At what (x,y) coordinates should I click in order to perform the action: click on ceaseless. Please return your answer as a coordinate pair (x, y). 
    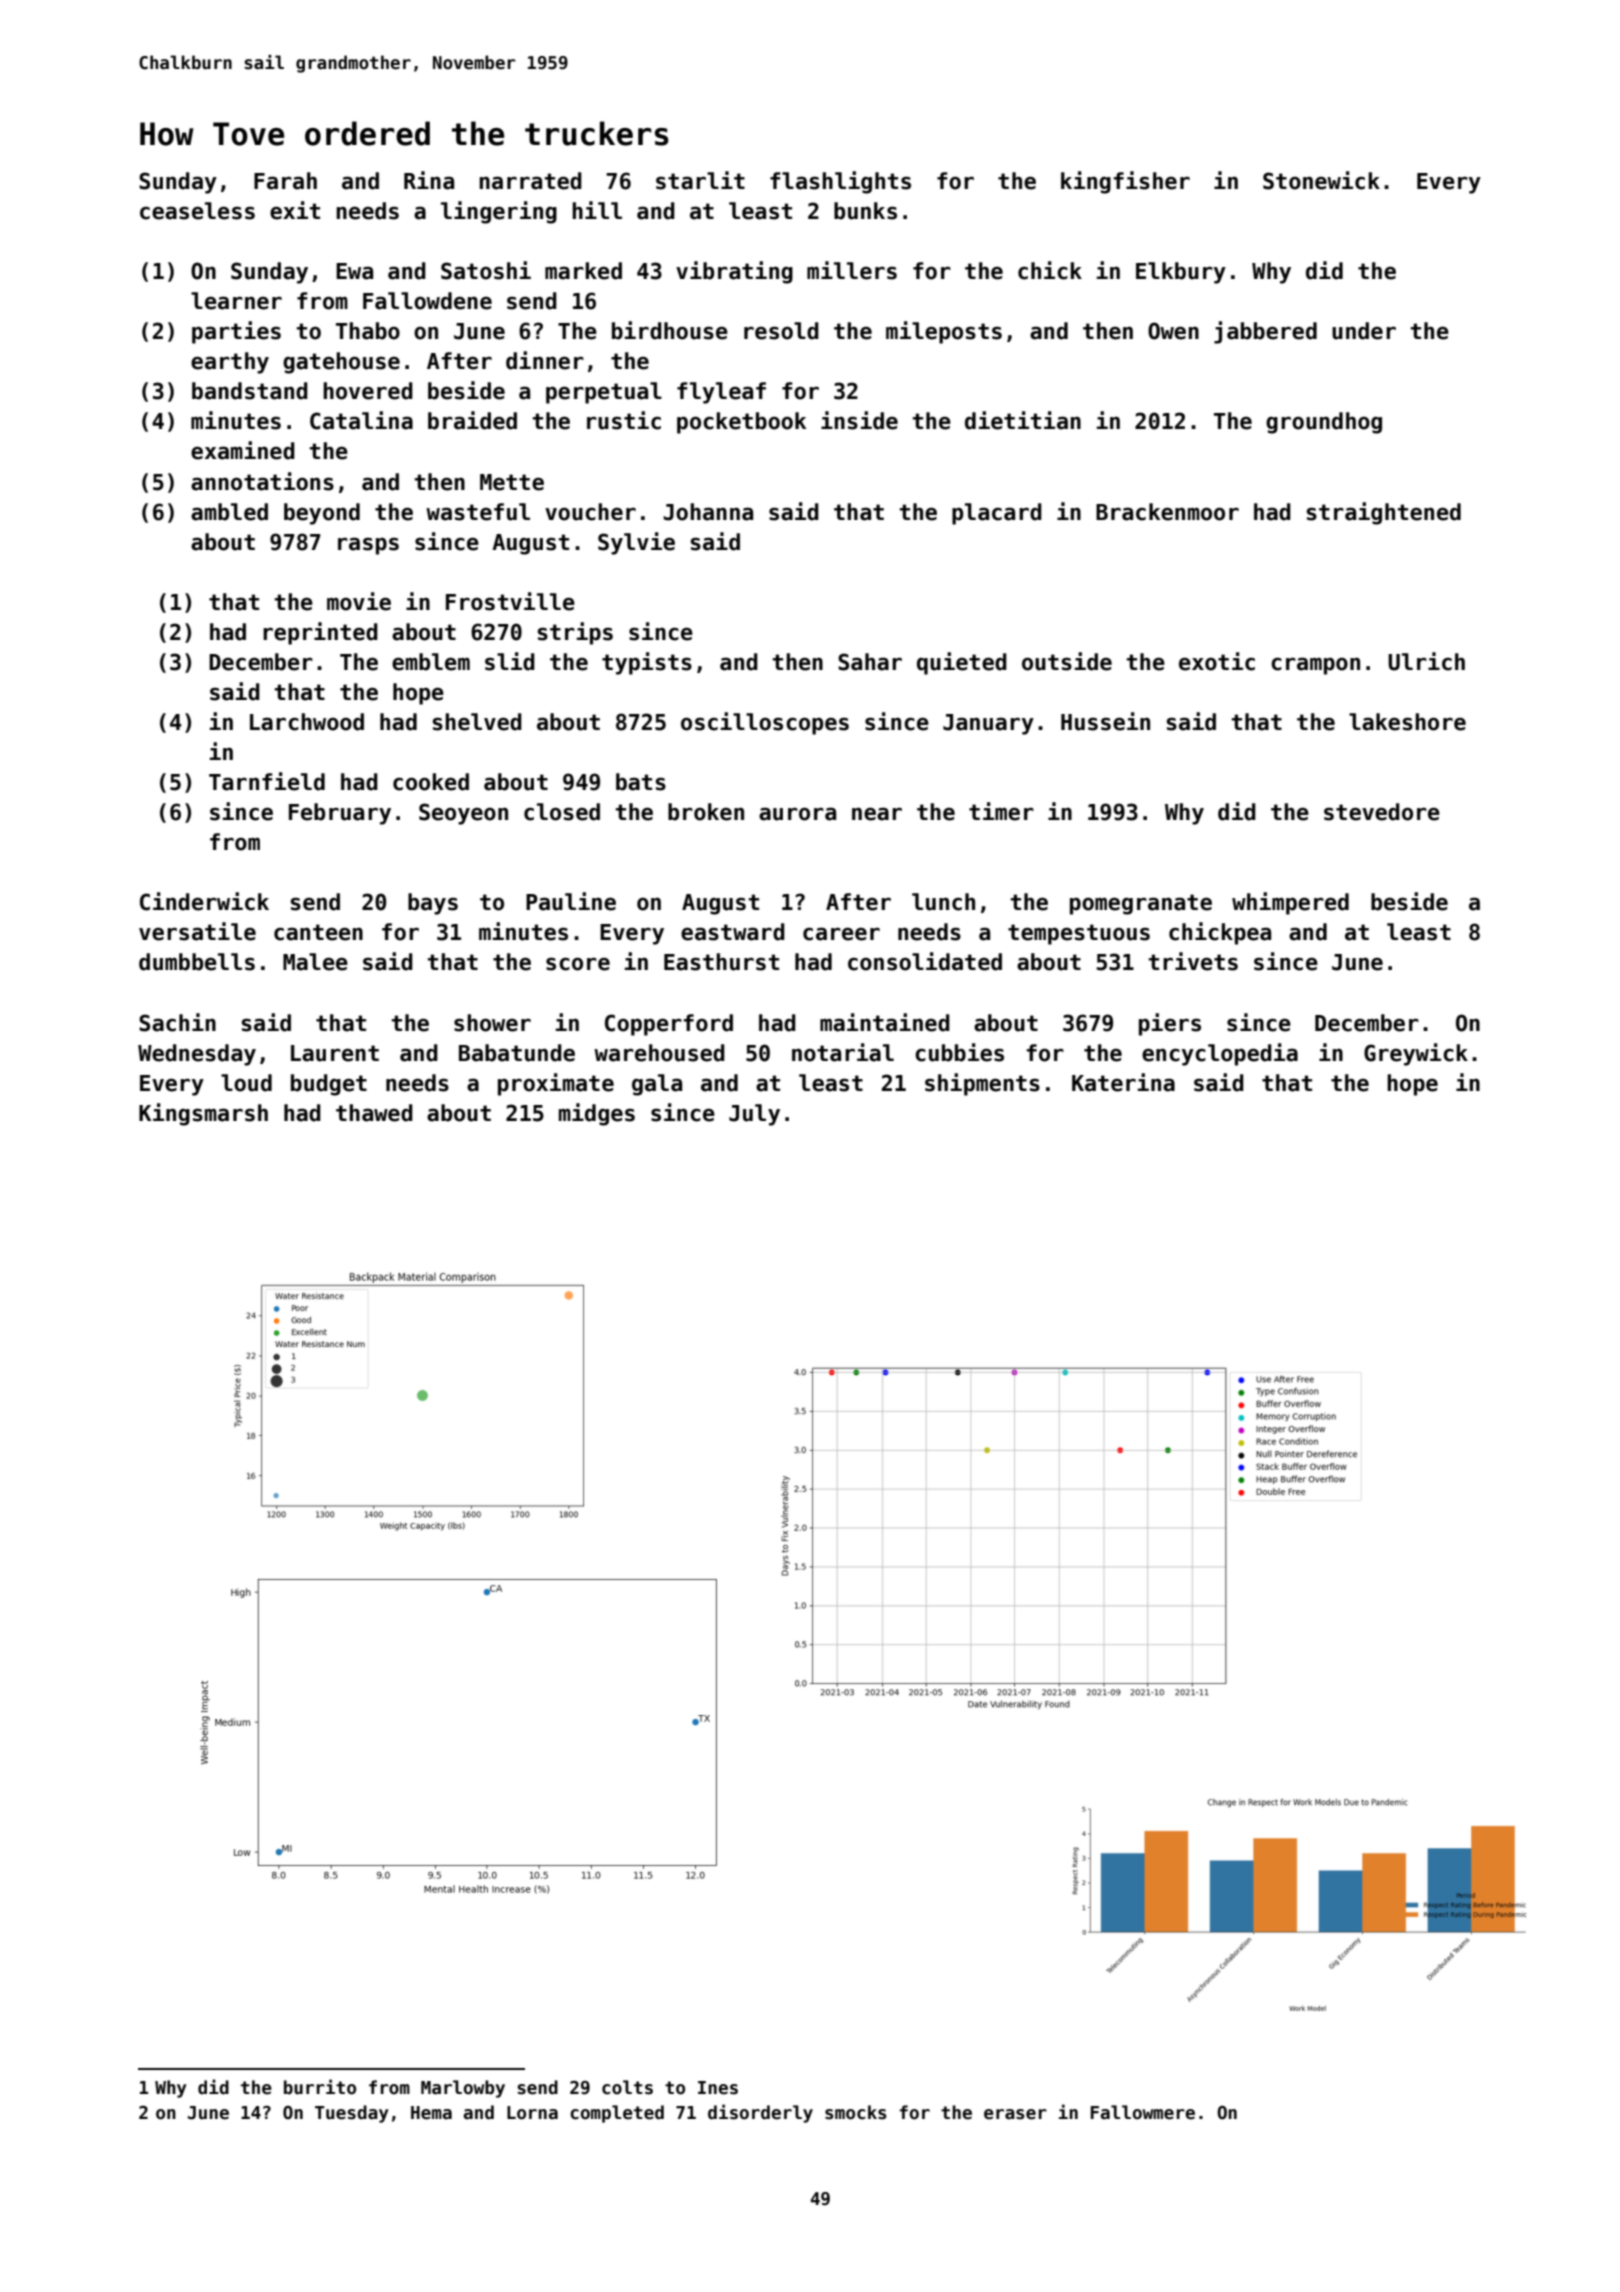
    Looking at the image, I should click on (197, 211).
